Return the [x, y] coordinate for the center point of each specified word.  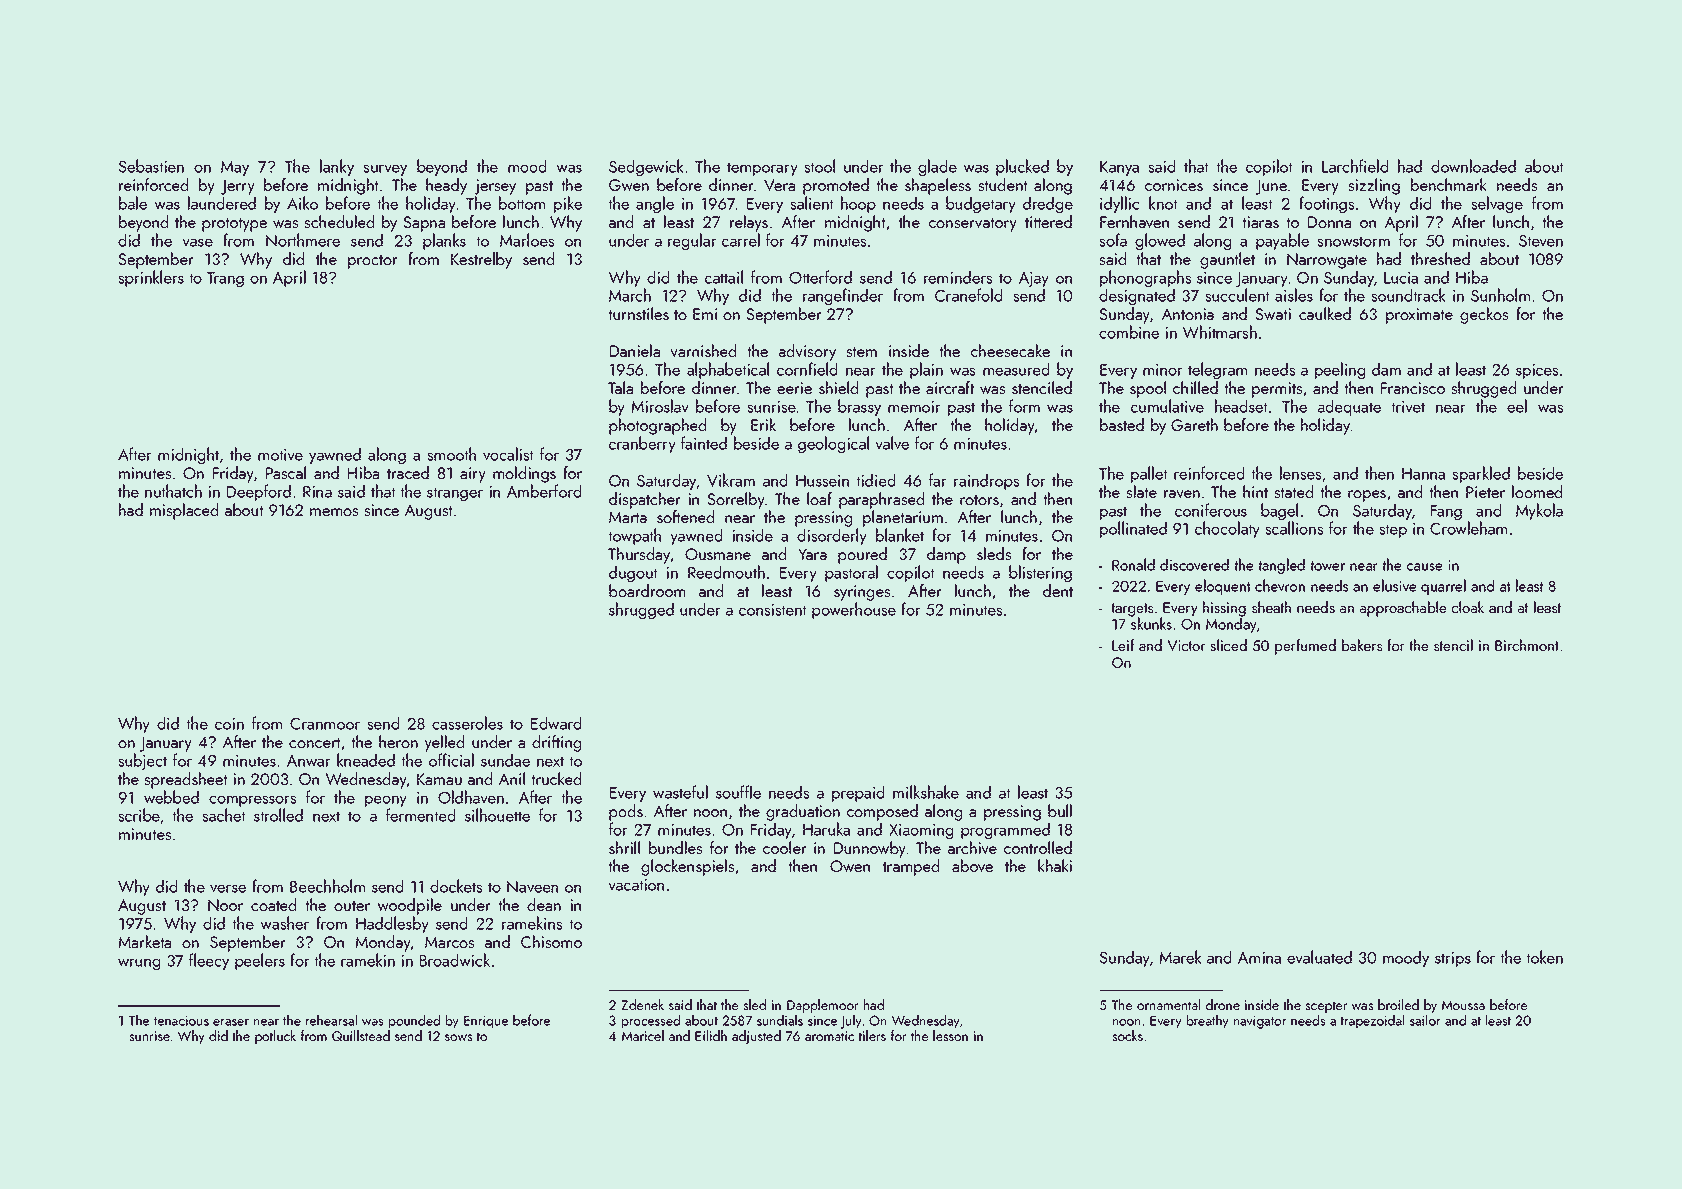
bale [133, 203]
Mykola [1539, 511]
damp [946, 555]
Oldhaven [471, 797]
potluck [275, 1037]
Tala [620, 387]
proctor [373, 262]
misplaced [184, 511]
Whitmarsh [1220, 332]
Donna [1329, 222]
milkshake [926, 792]
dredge [1048, 205]
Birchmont [1527, 645]
